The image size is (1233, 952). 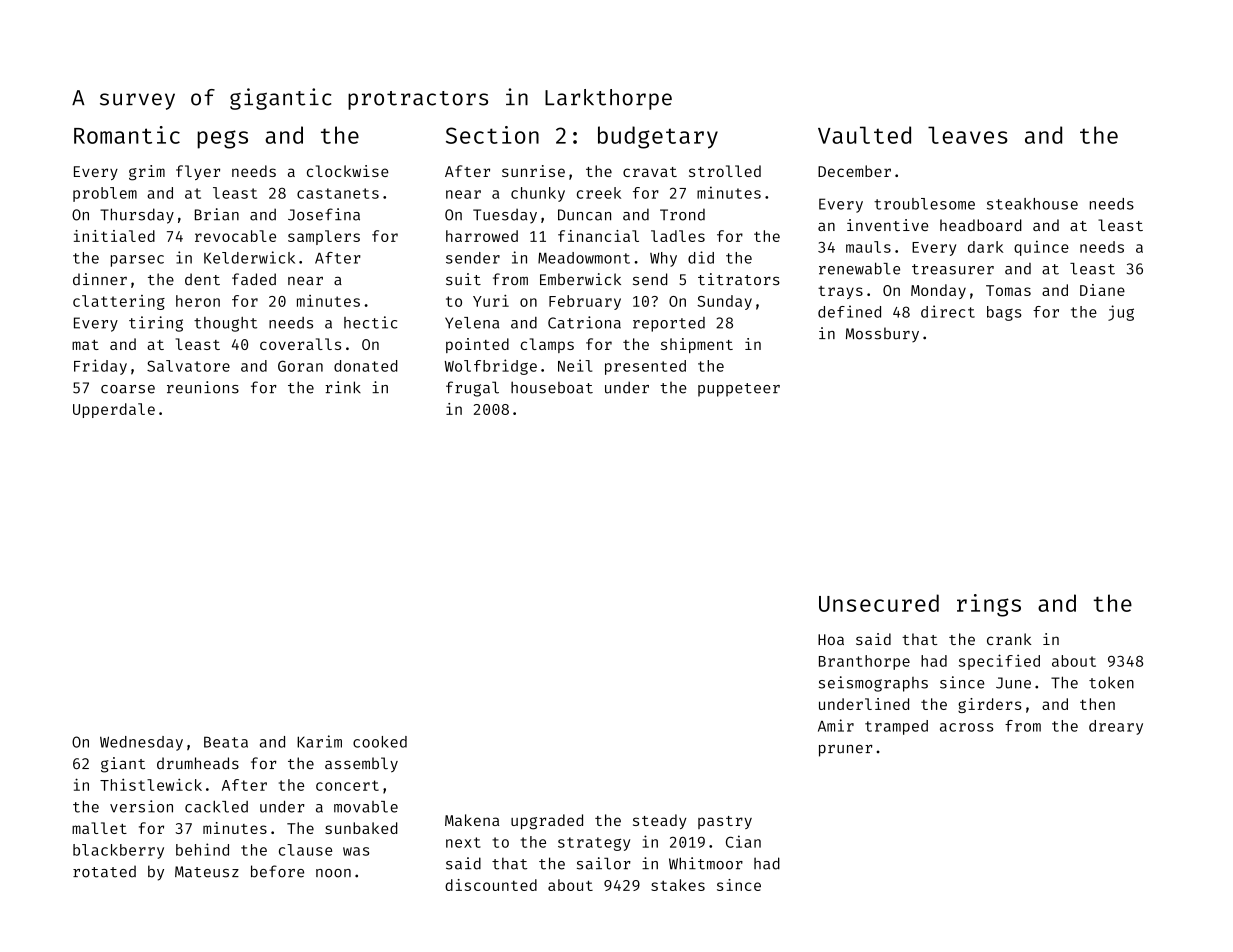 I want to click on houseboat, so click(x=552, y=387).
